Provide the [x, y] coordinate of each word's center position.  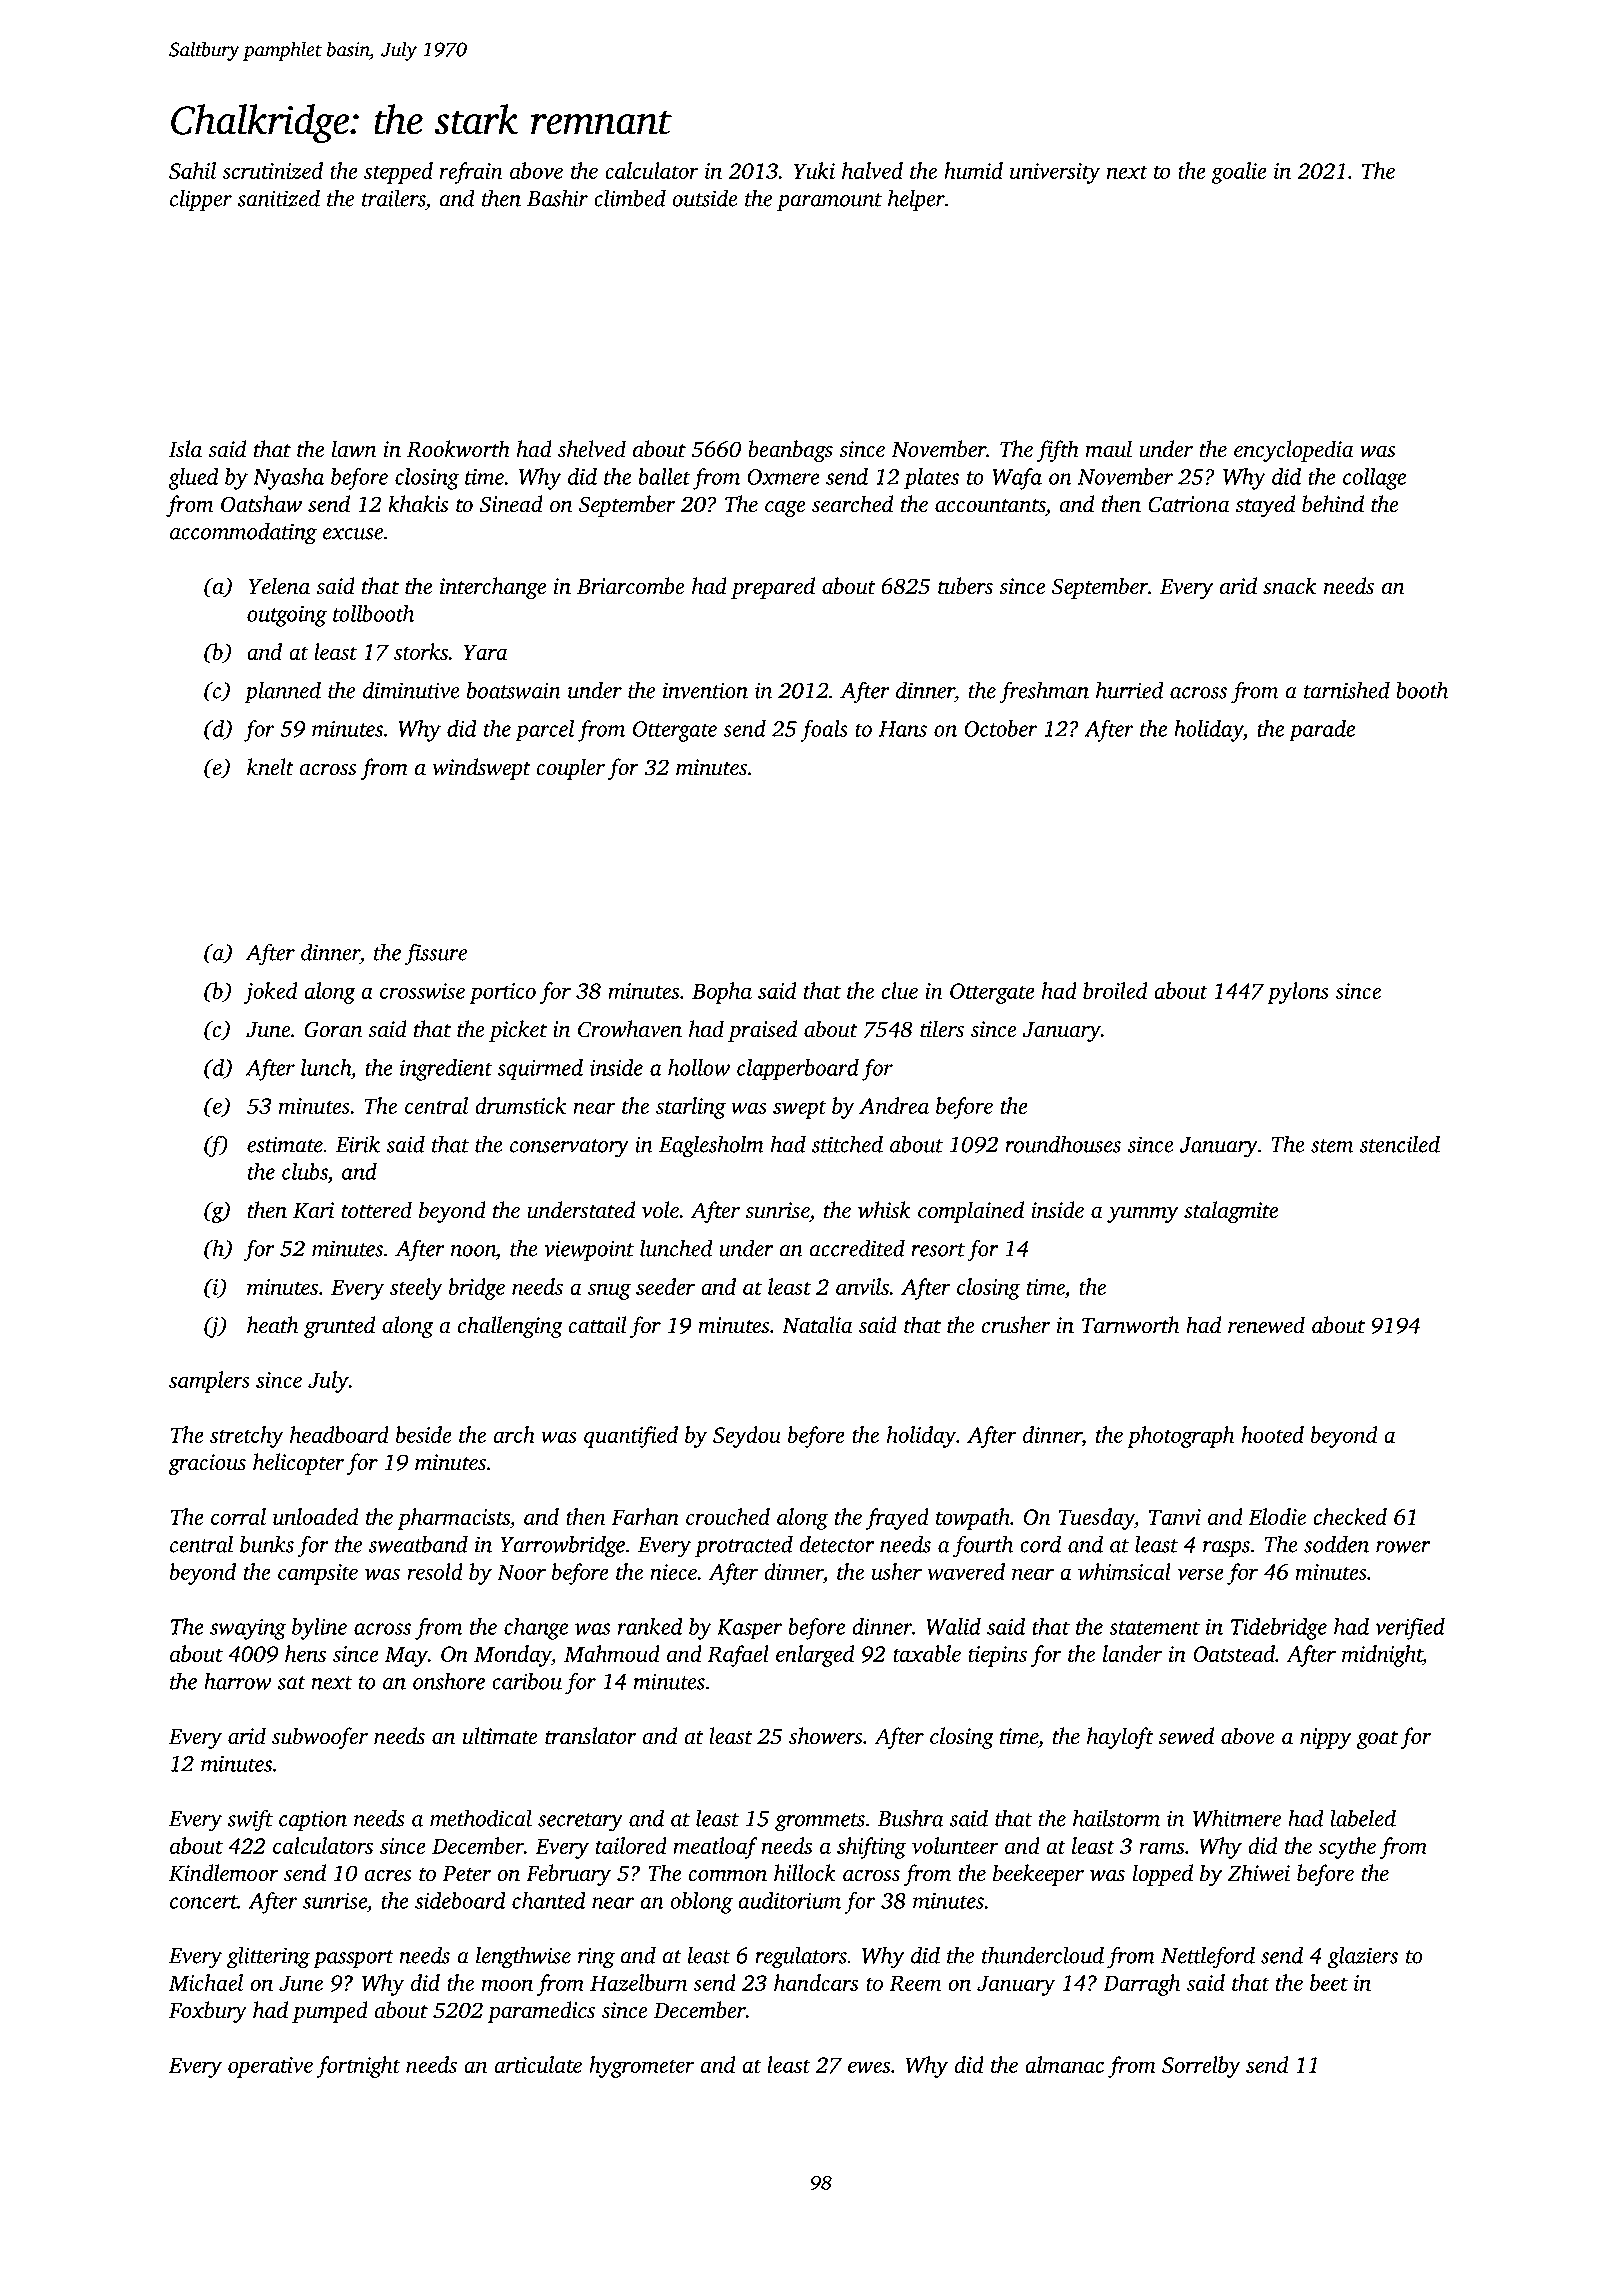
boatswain [514, 690]
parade [1322, 731]
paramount [829, 202]
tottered [376, 1210]
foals [824, 731]
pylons [1298, 993]
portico [502, 993]
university [1055, 173]
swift [250, 1820]
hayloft [1120, 1738]
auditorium [789, 1900]
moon [507, 1985]
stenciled [1400, 1144]
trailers [393, 198]
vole [660, 1210]
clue [899, 990]
